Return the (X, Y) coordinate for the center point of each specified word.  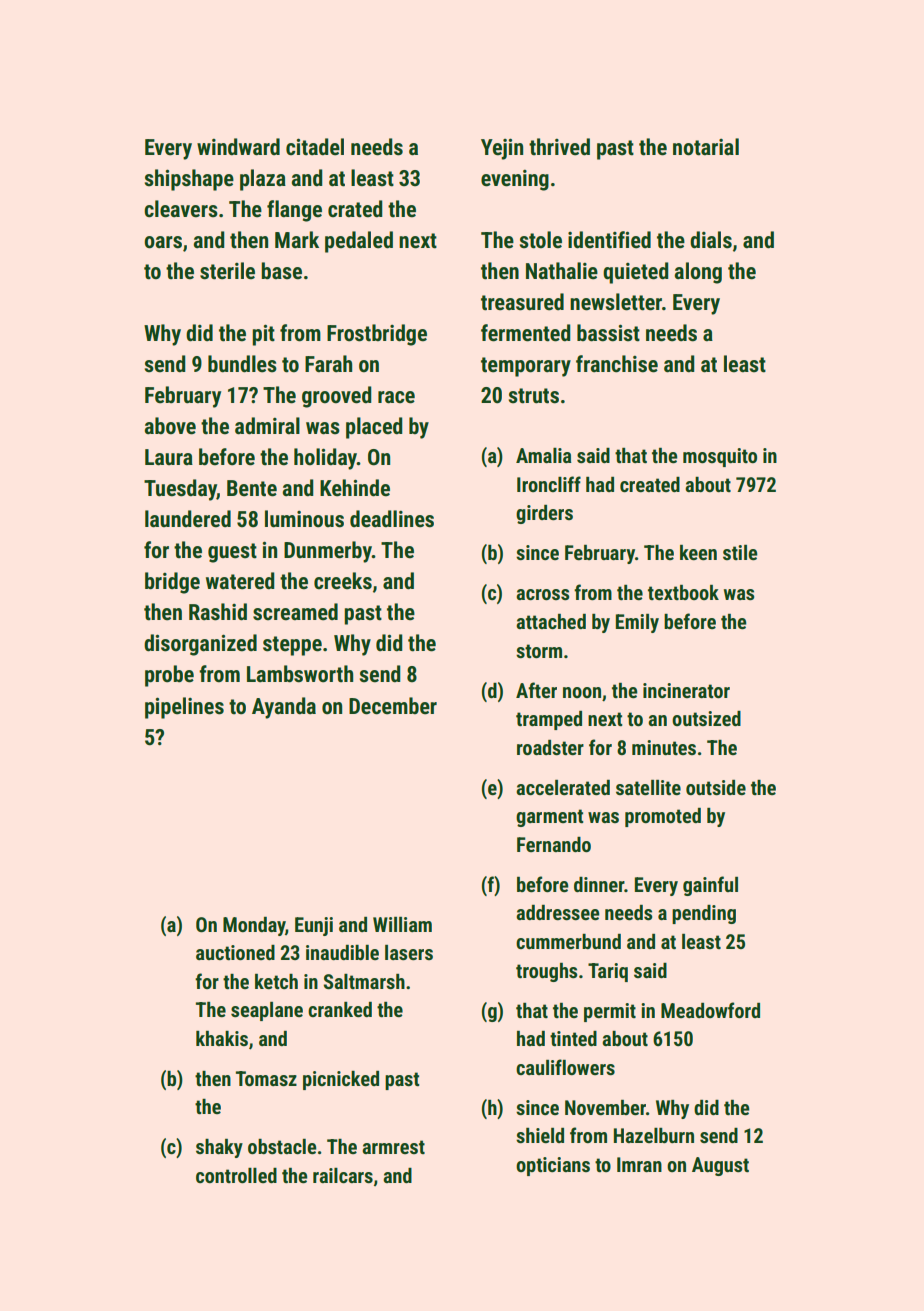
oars (163, 242)
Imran (639, 1164)
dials (711, 240)
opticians (553, 1166)
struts (534, 396)
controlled (236, 1175)
